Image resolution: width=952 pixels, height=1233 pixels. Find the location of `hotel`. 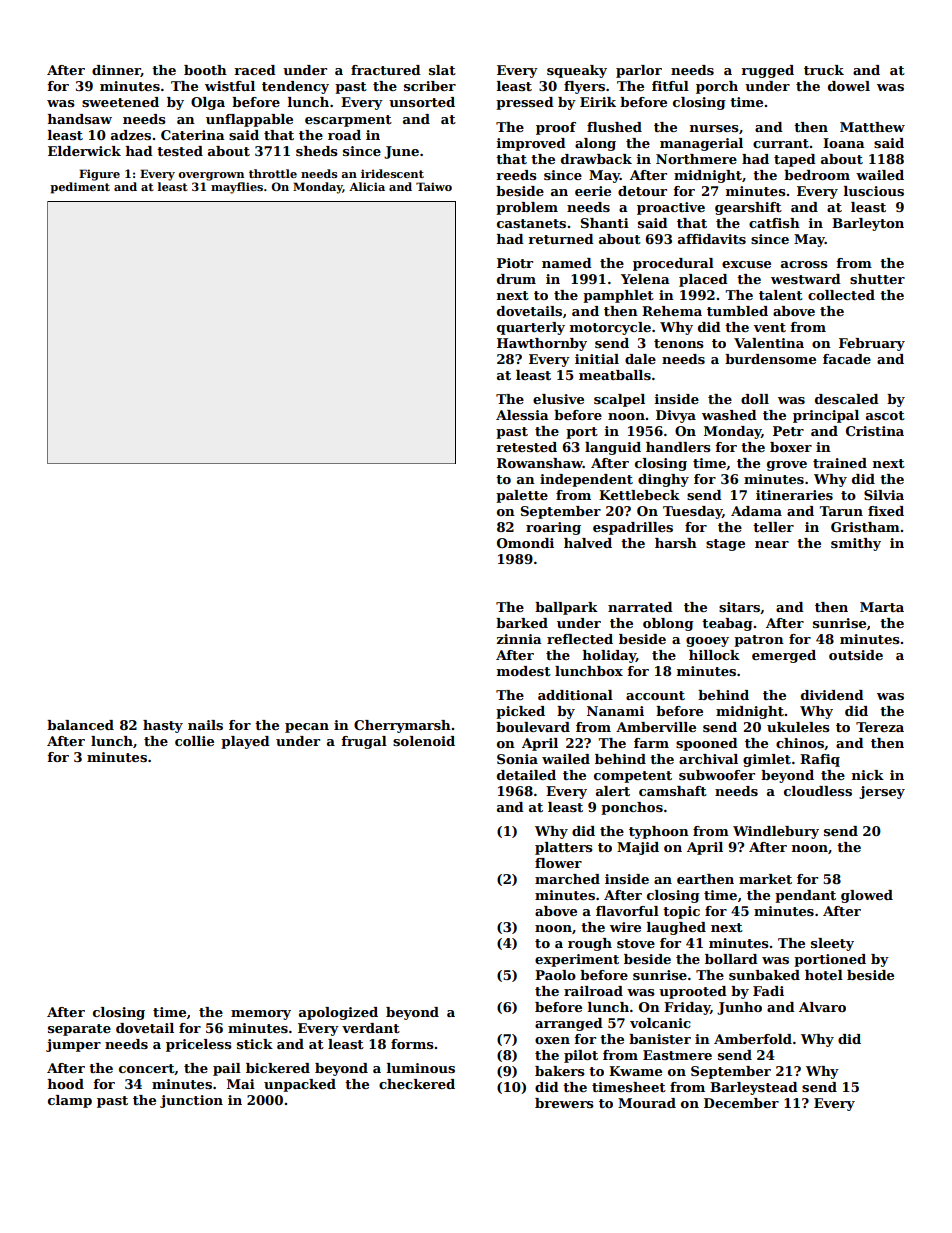

hotel is located at coordinates (824, 975).
